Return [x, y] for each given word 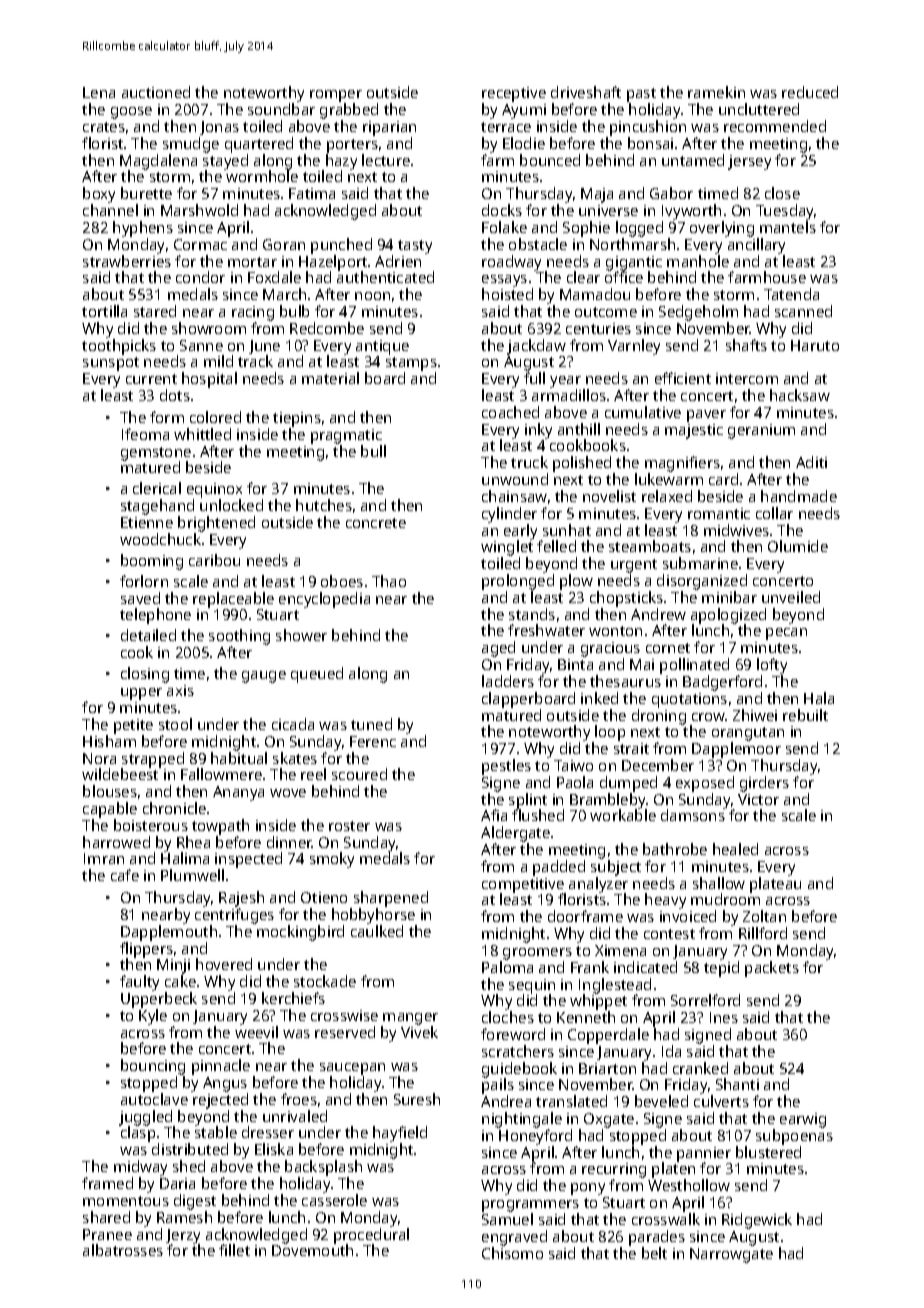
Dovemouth [312, 1250]
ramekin [716, 92]
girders [764, 784]
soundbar [281, 109]
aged [498, 649]
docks [502, 210]
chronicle [174, 808]
